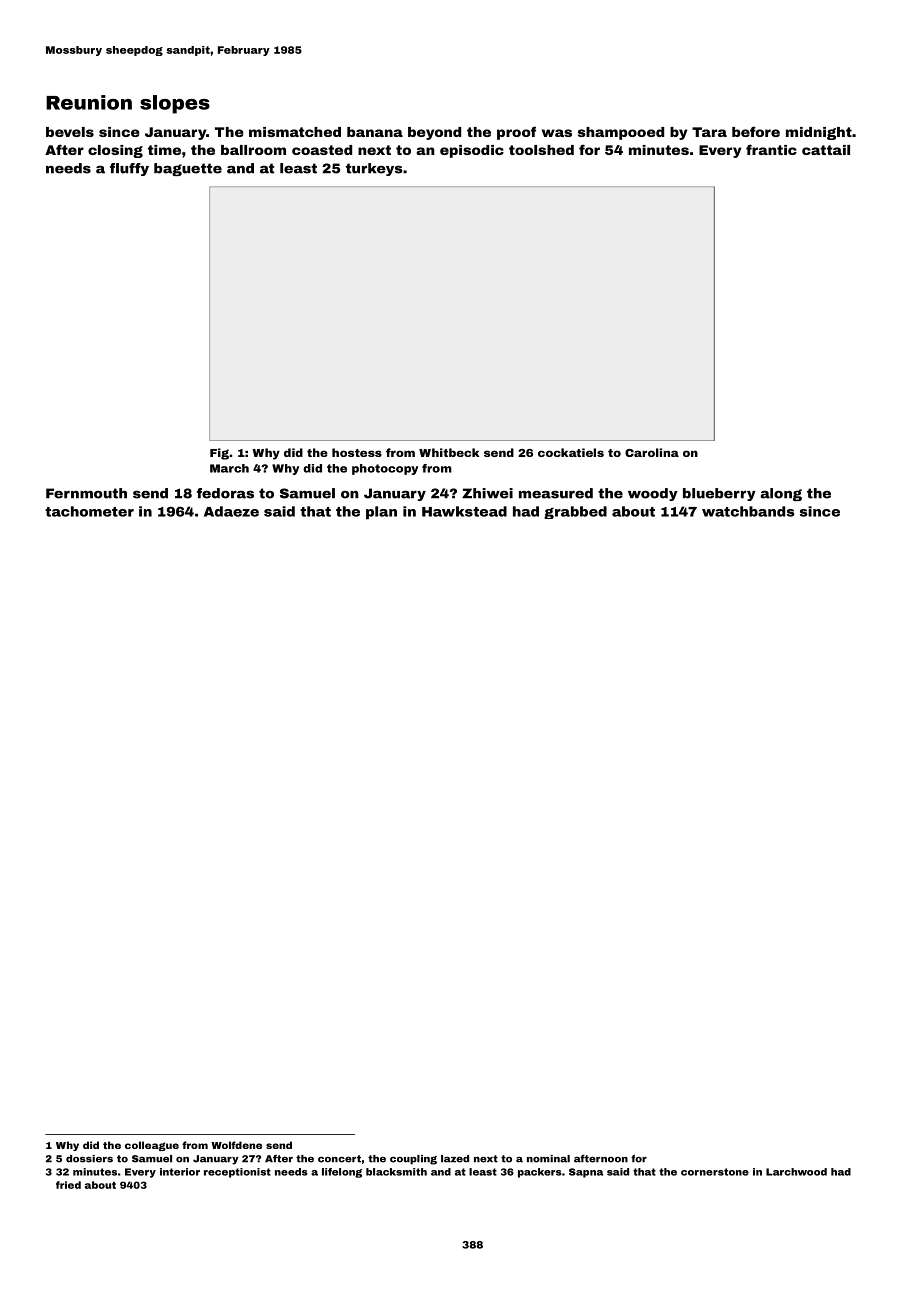 This screenshot has height=1308, width=924. I want to click on Adaeze, so click(231, 511).
